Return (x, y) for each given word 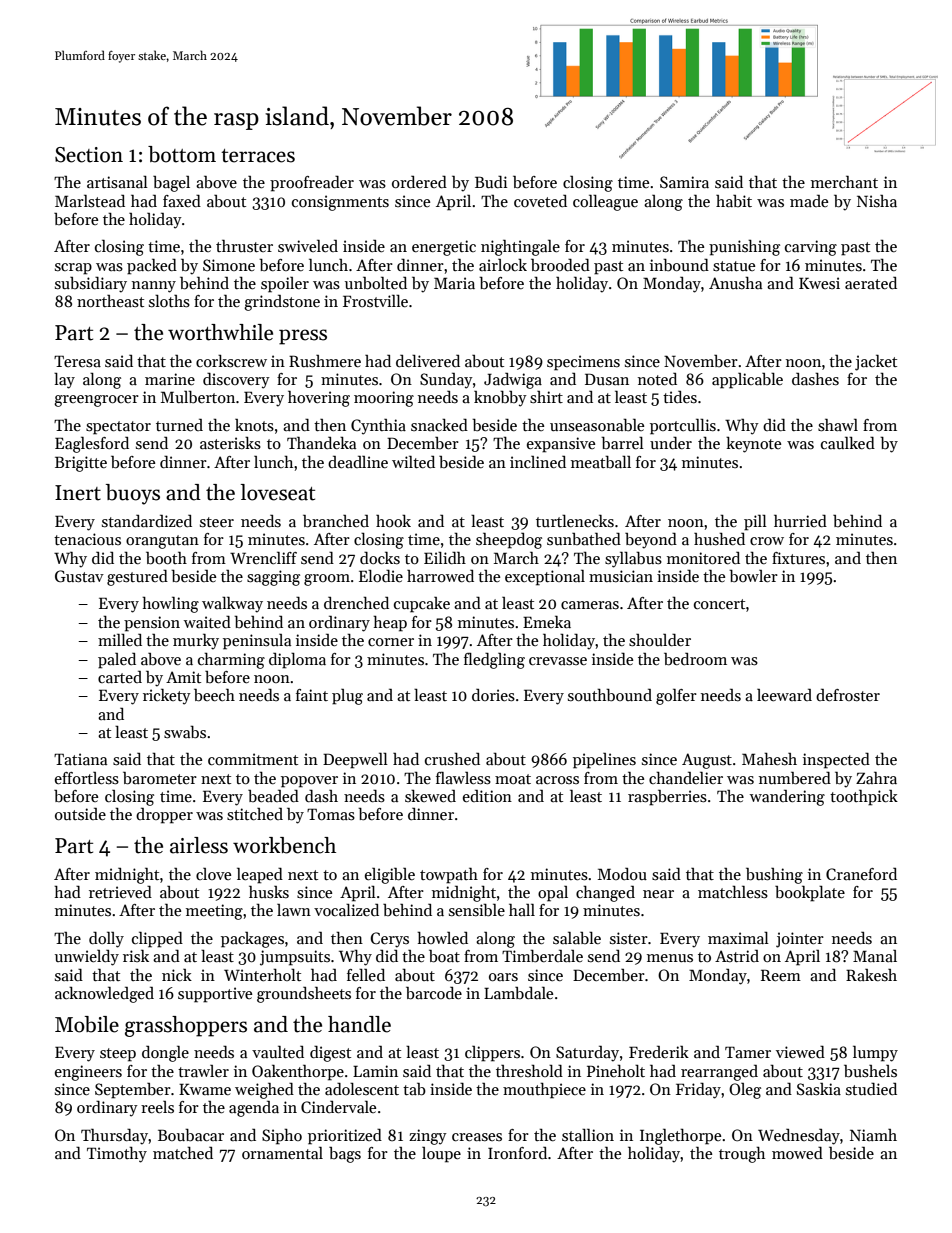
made (809, 201)
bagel (171, 183)
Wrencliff (263, 558)
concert (719, 604)
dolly (106, 940)
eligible (390, 876)
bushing (774, 875)
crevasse (558, 661)
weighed (264, 1091)
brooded (560, 265)
